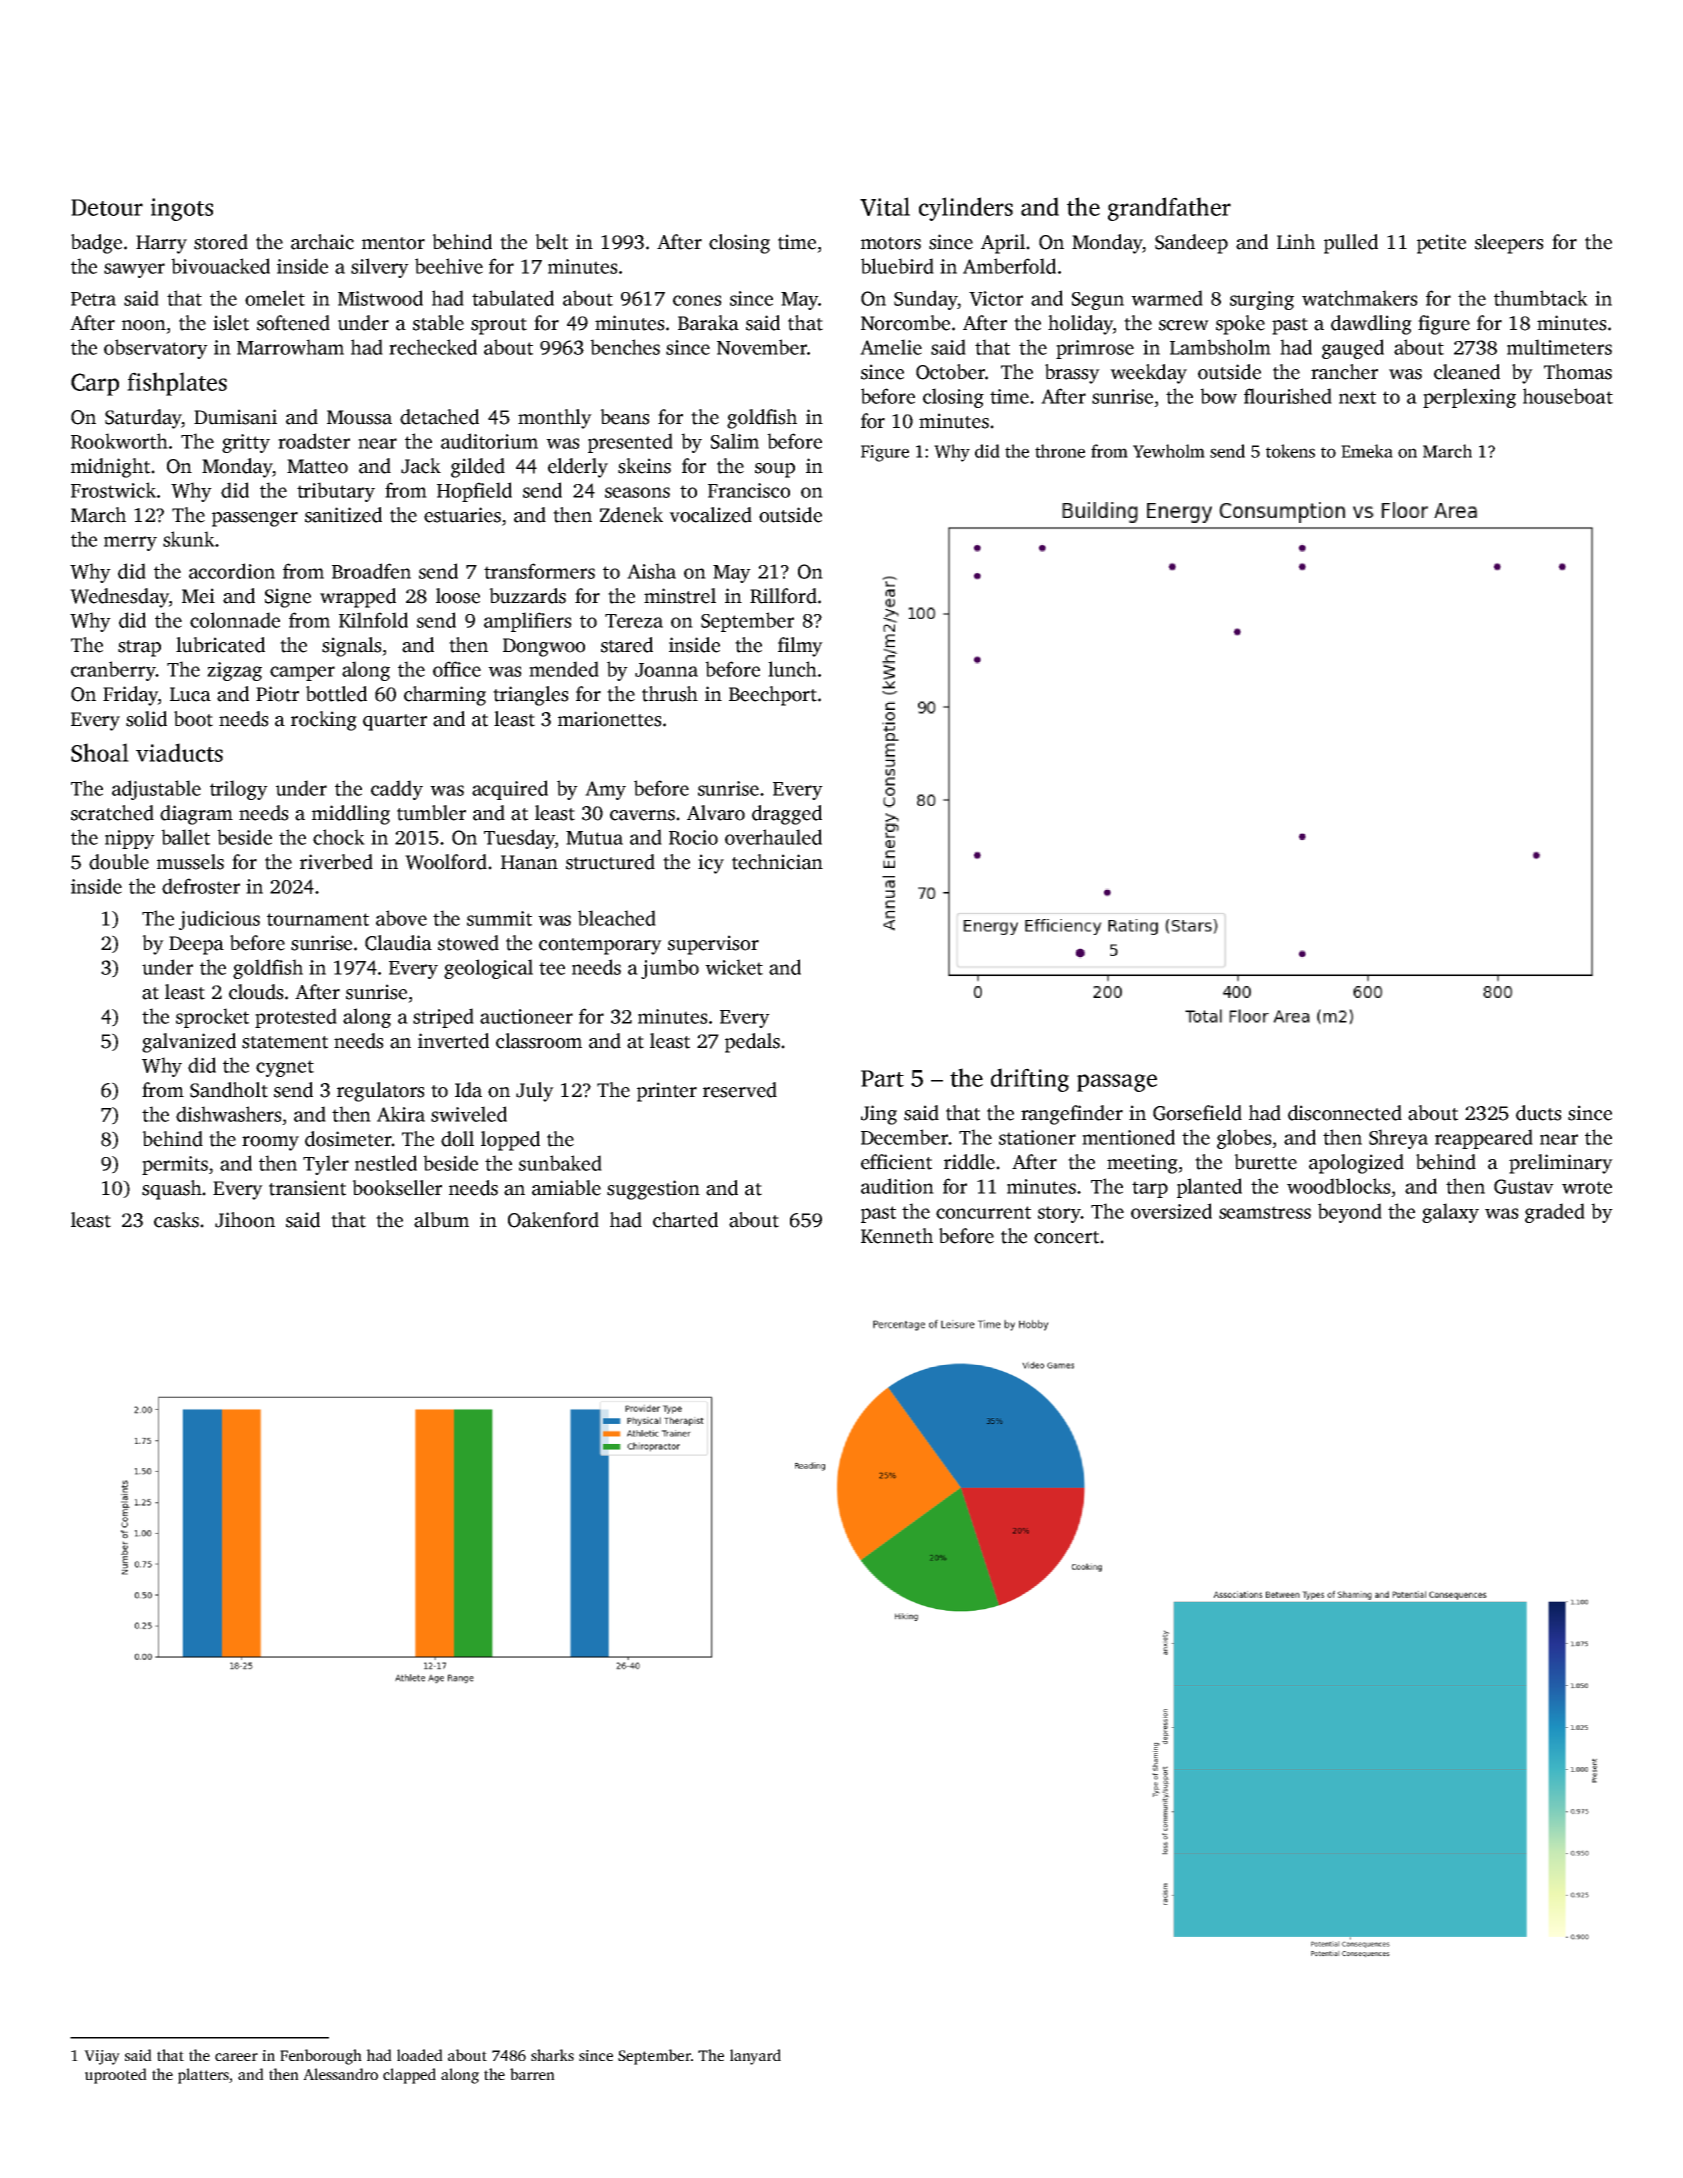 This screenshot has width=1683, height=2178. I want to click on clapped, so click(409, 2076).
